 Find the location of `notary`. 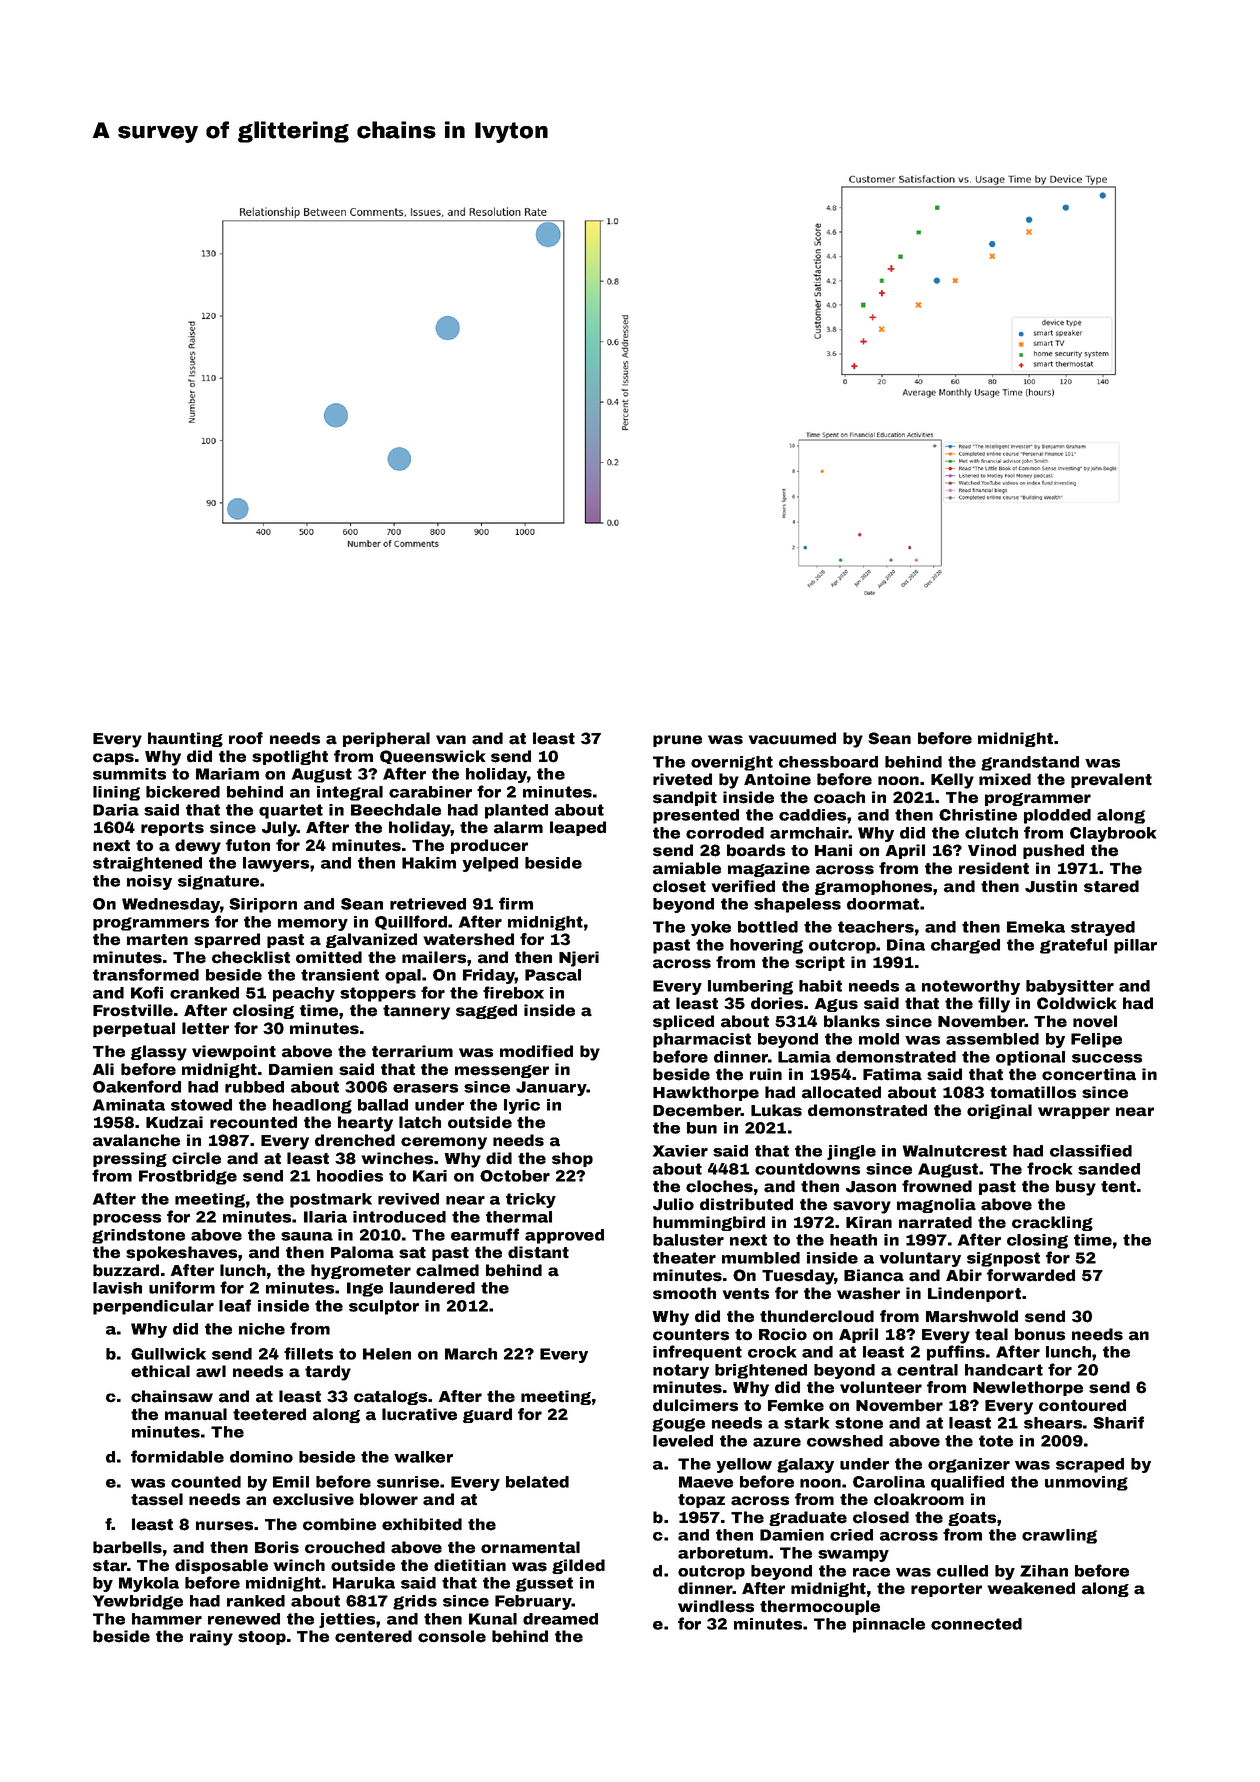

notary is located at coordinates (681, 1371).
